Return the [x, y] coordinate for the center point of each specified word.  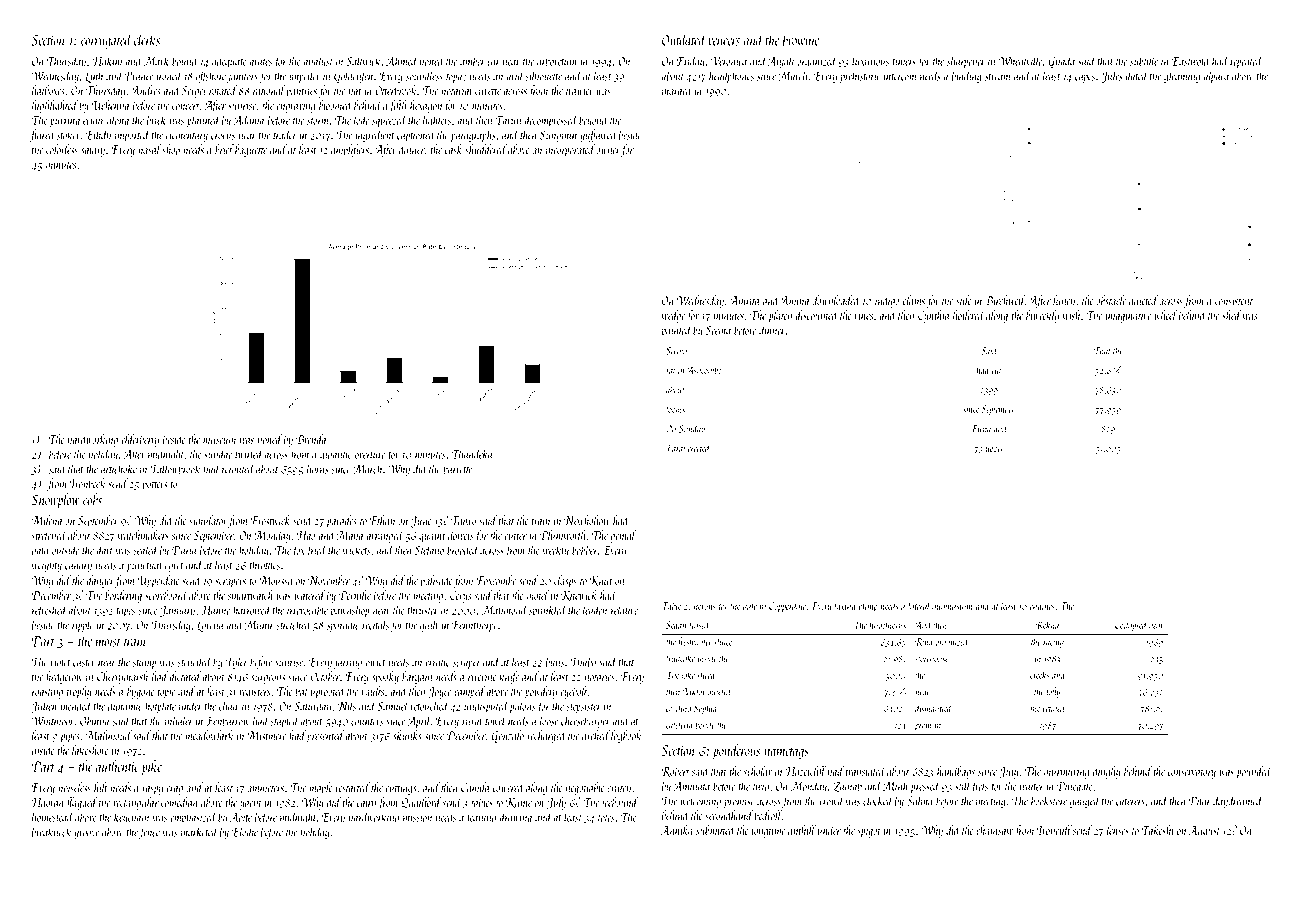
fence [149, 832]
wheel [1165, 315]
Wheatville [1020, 60]
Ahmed [402, 60]
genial [623, 536]
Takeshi [1158, 830]
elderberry [140, 440]
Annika [677, 830]
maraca [676, 92]
